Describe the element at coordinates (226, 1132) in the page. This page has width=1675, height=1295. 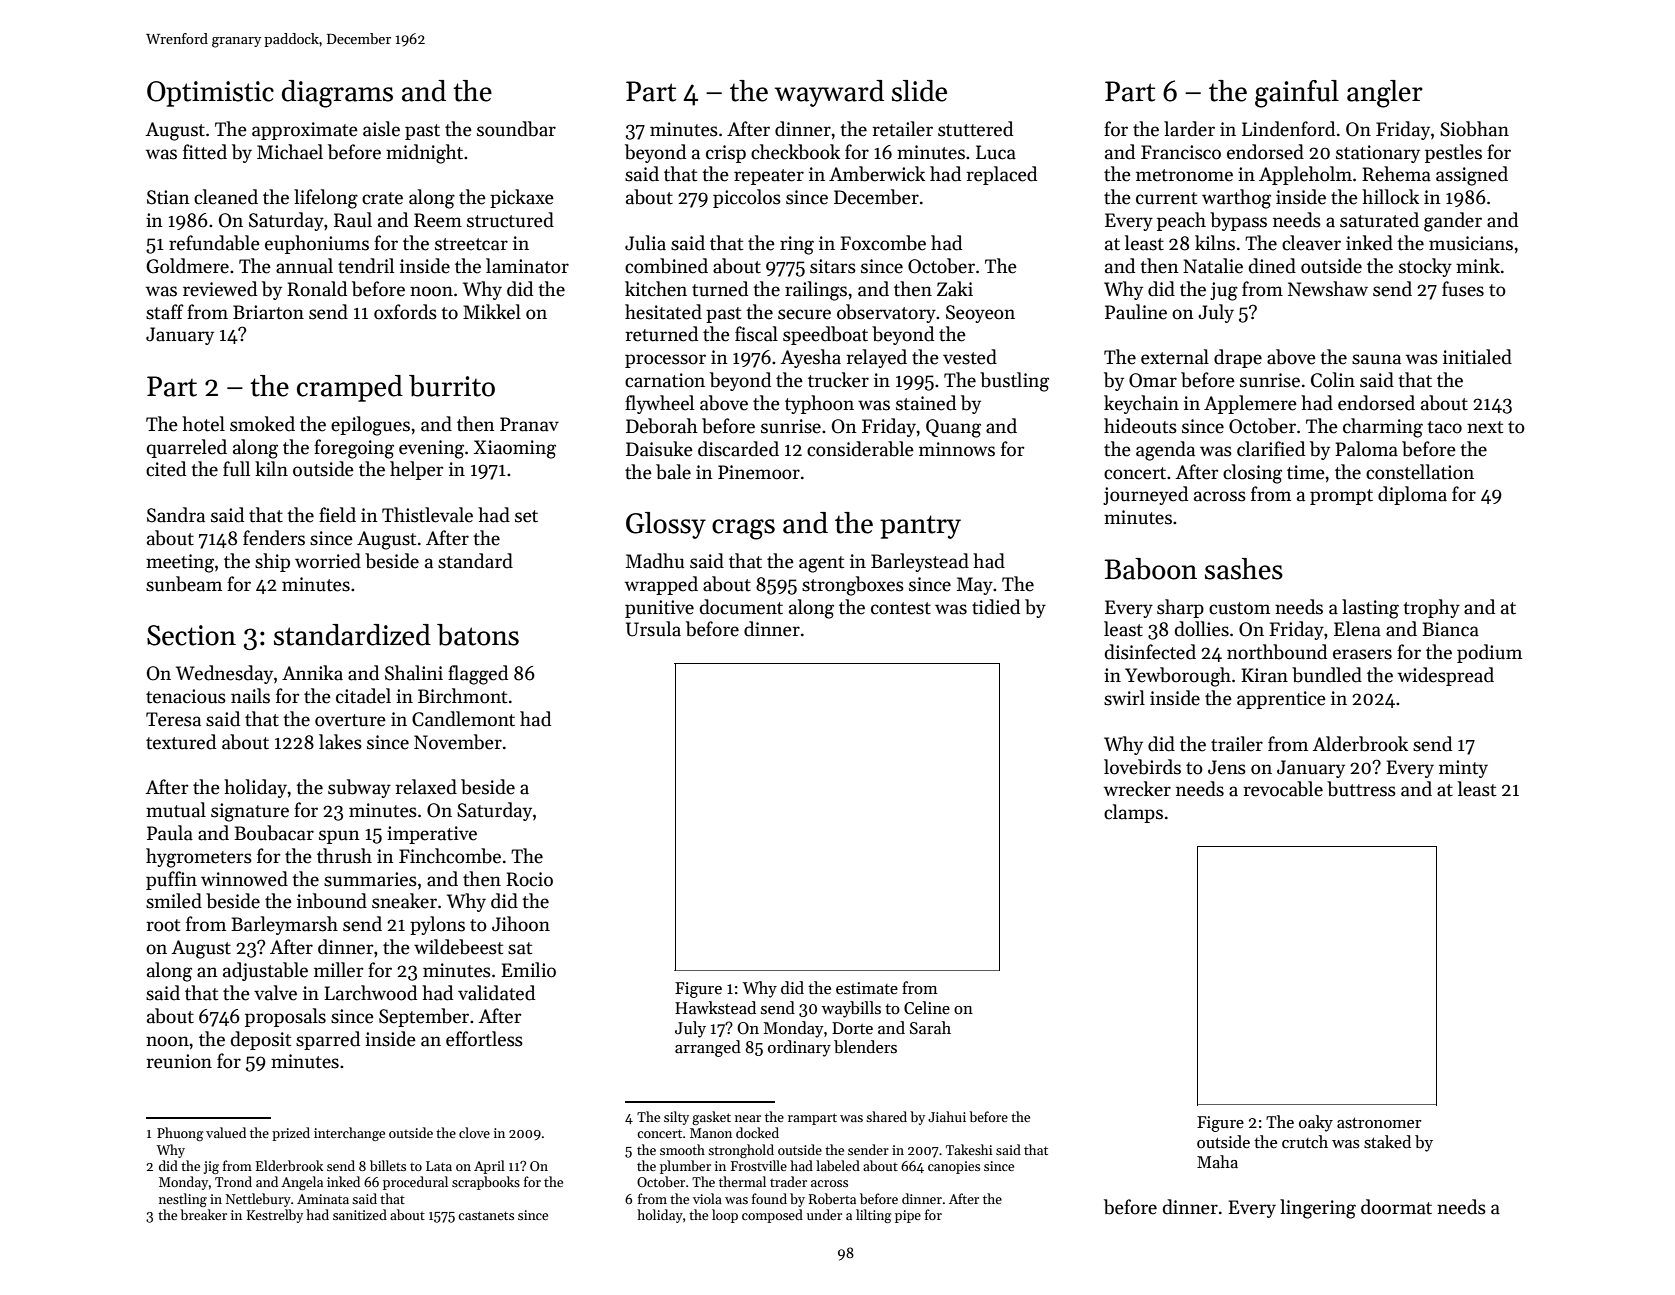
I see `valued` at that location.
